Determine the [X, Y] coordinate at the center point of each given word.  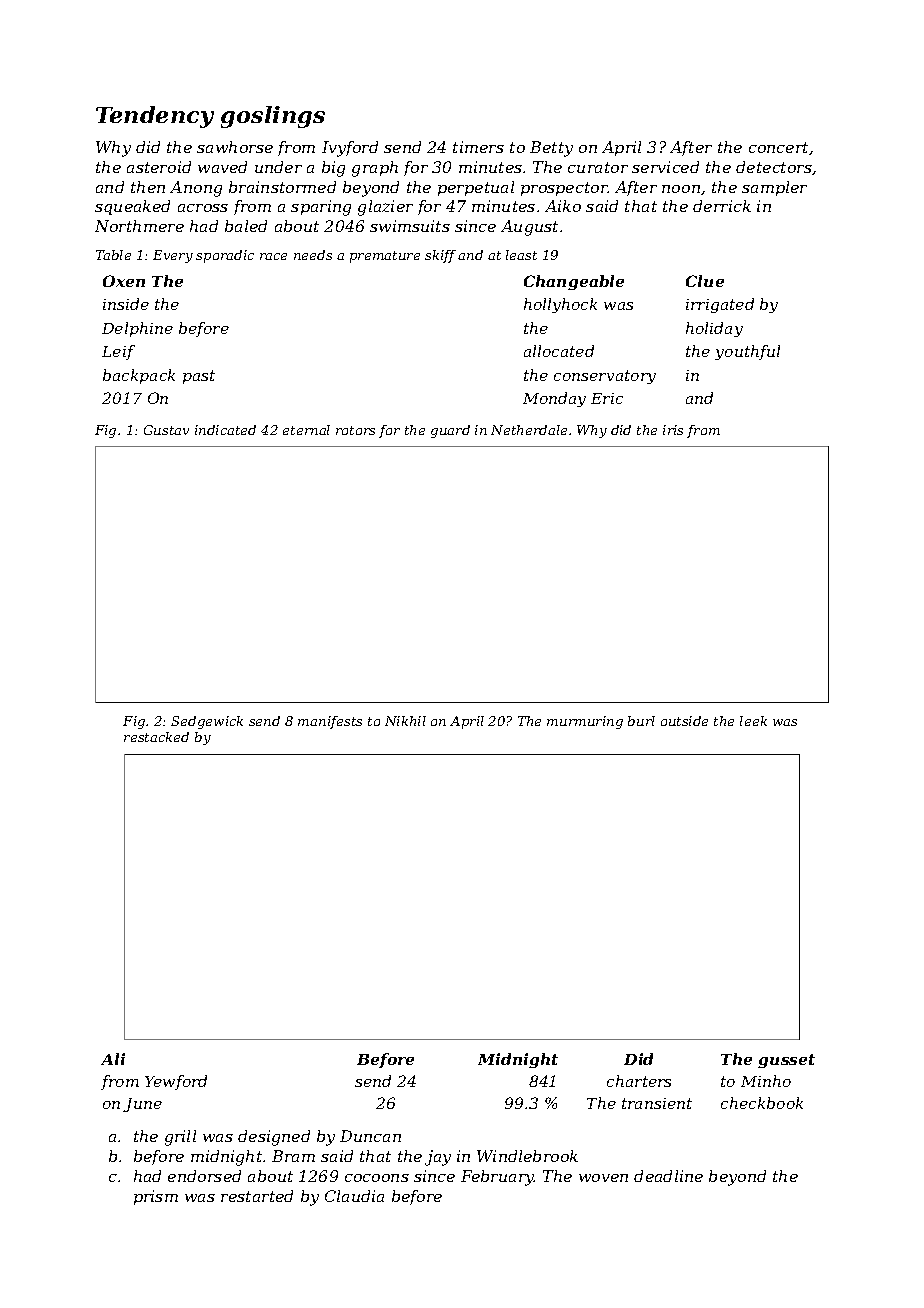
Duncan [370, 1136]
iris [673, 430]
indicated [225, 430]
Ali [113, 1059]
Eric [607, 398]
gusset [786, 1061]
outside [684, 721]
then [148, 187]
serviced [665, 167]
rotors [355, 430]
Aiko [563, 206]
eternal [306, 430]
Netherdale [529, 430]
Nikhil [405, 721]
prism [156, 1197]
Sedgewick [207, 722]
